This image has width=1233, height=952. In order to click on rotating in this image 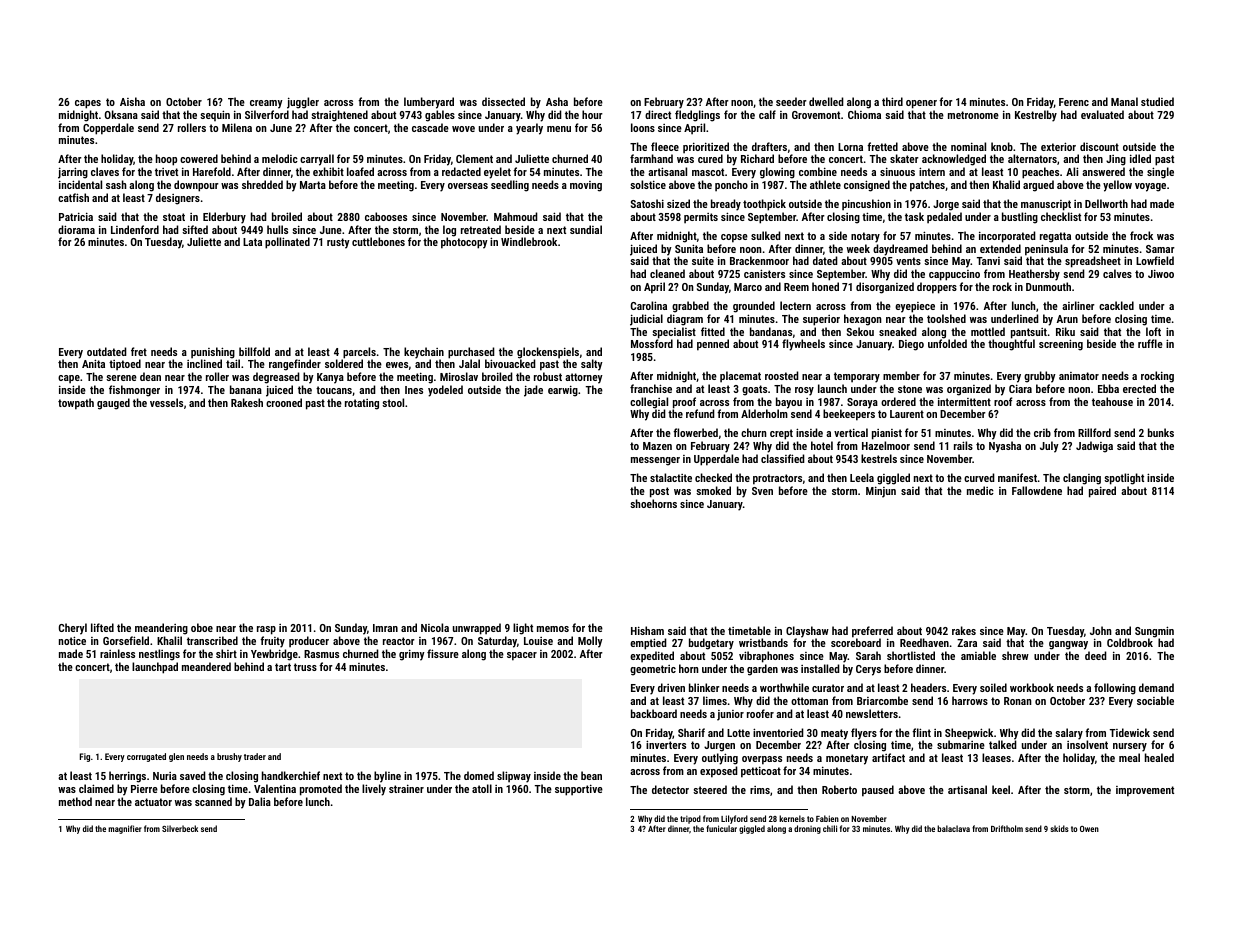, I will do `click(362, 404)`.
